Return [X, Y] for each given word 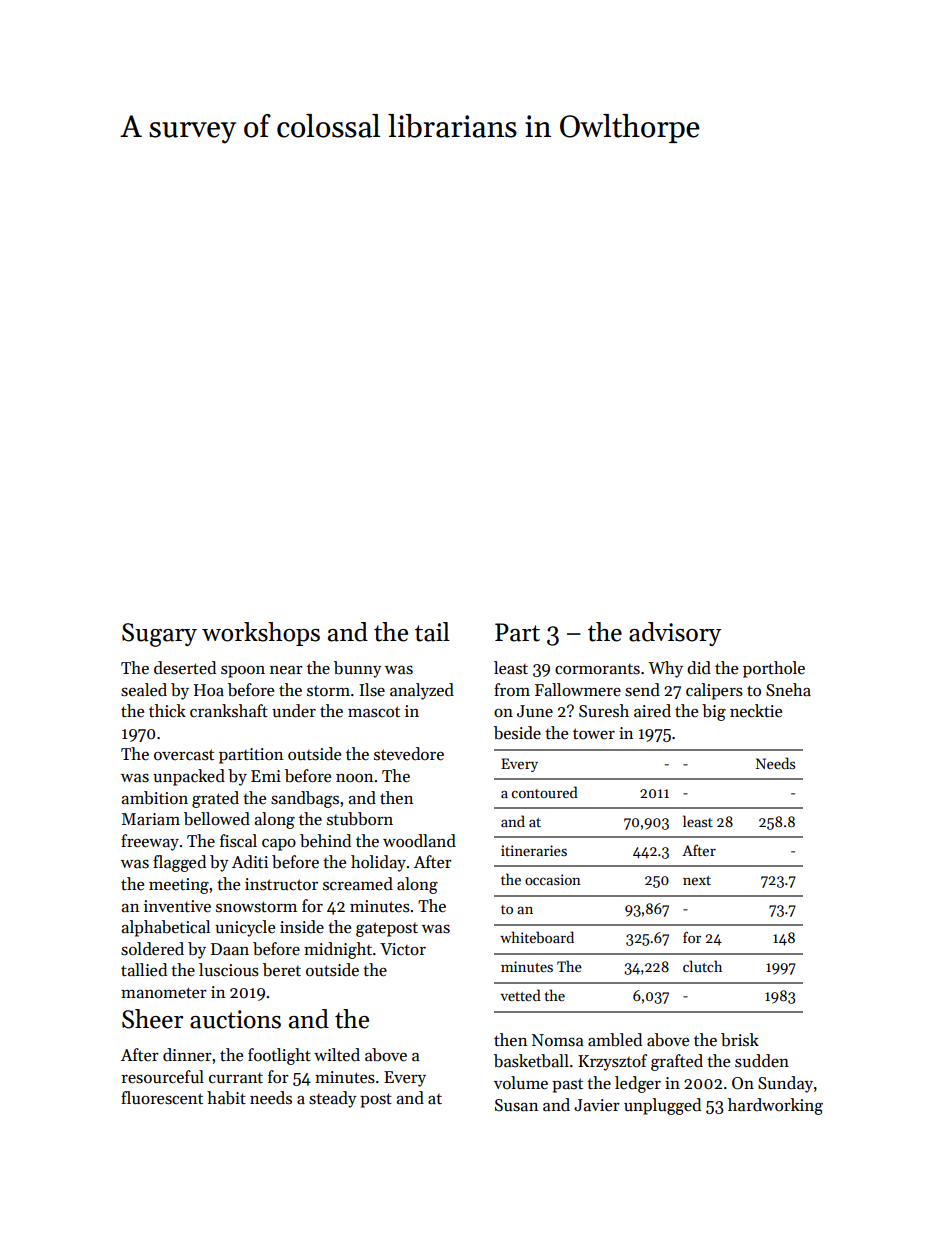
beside [517, 733]
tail [432, 632]
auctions [235, 1019]
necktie [756, 711]
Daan [230, 949]
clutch [702, 966]
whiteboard [537, 937]
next [697, 880]
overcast [184, 755]
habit [226, 1098]
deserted [185, 668]
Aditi [250, 862]
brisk [740, 1040]
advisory [675, 634]
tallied [144, 970]
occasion [553, 879]
